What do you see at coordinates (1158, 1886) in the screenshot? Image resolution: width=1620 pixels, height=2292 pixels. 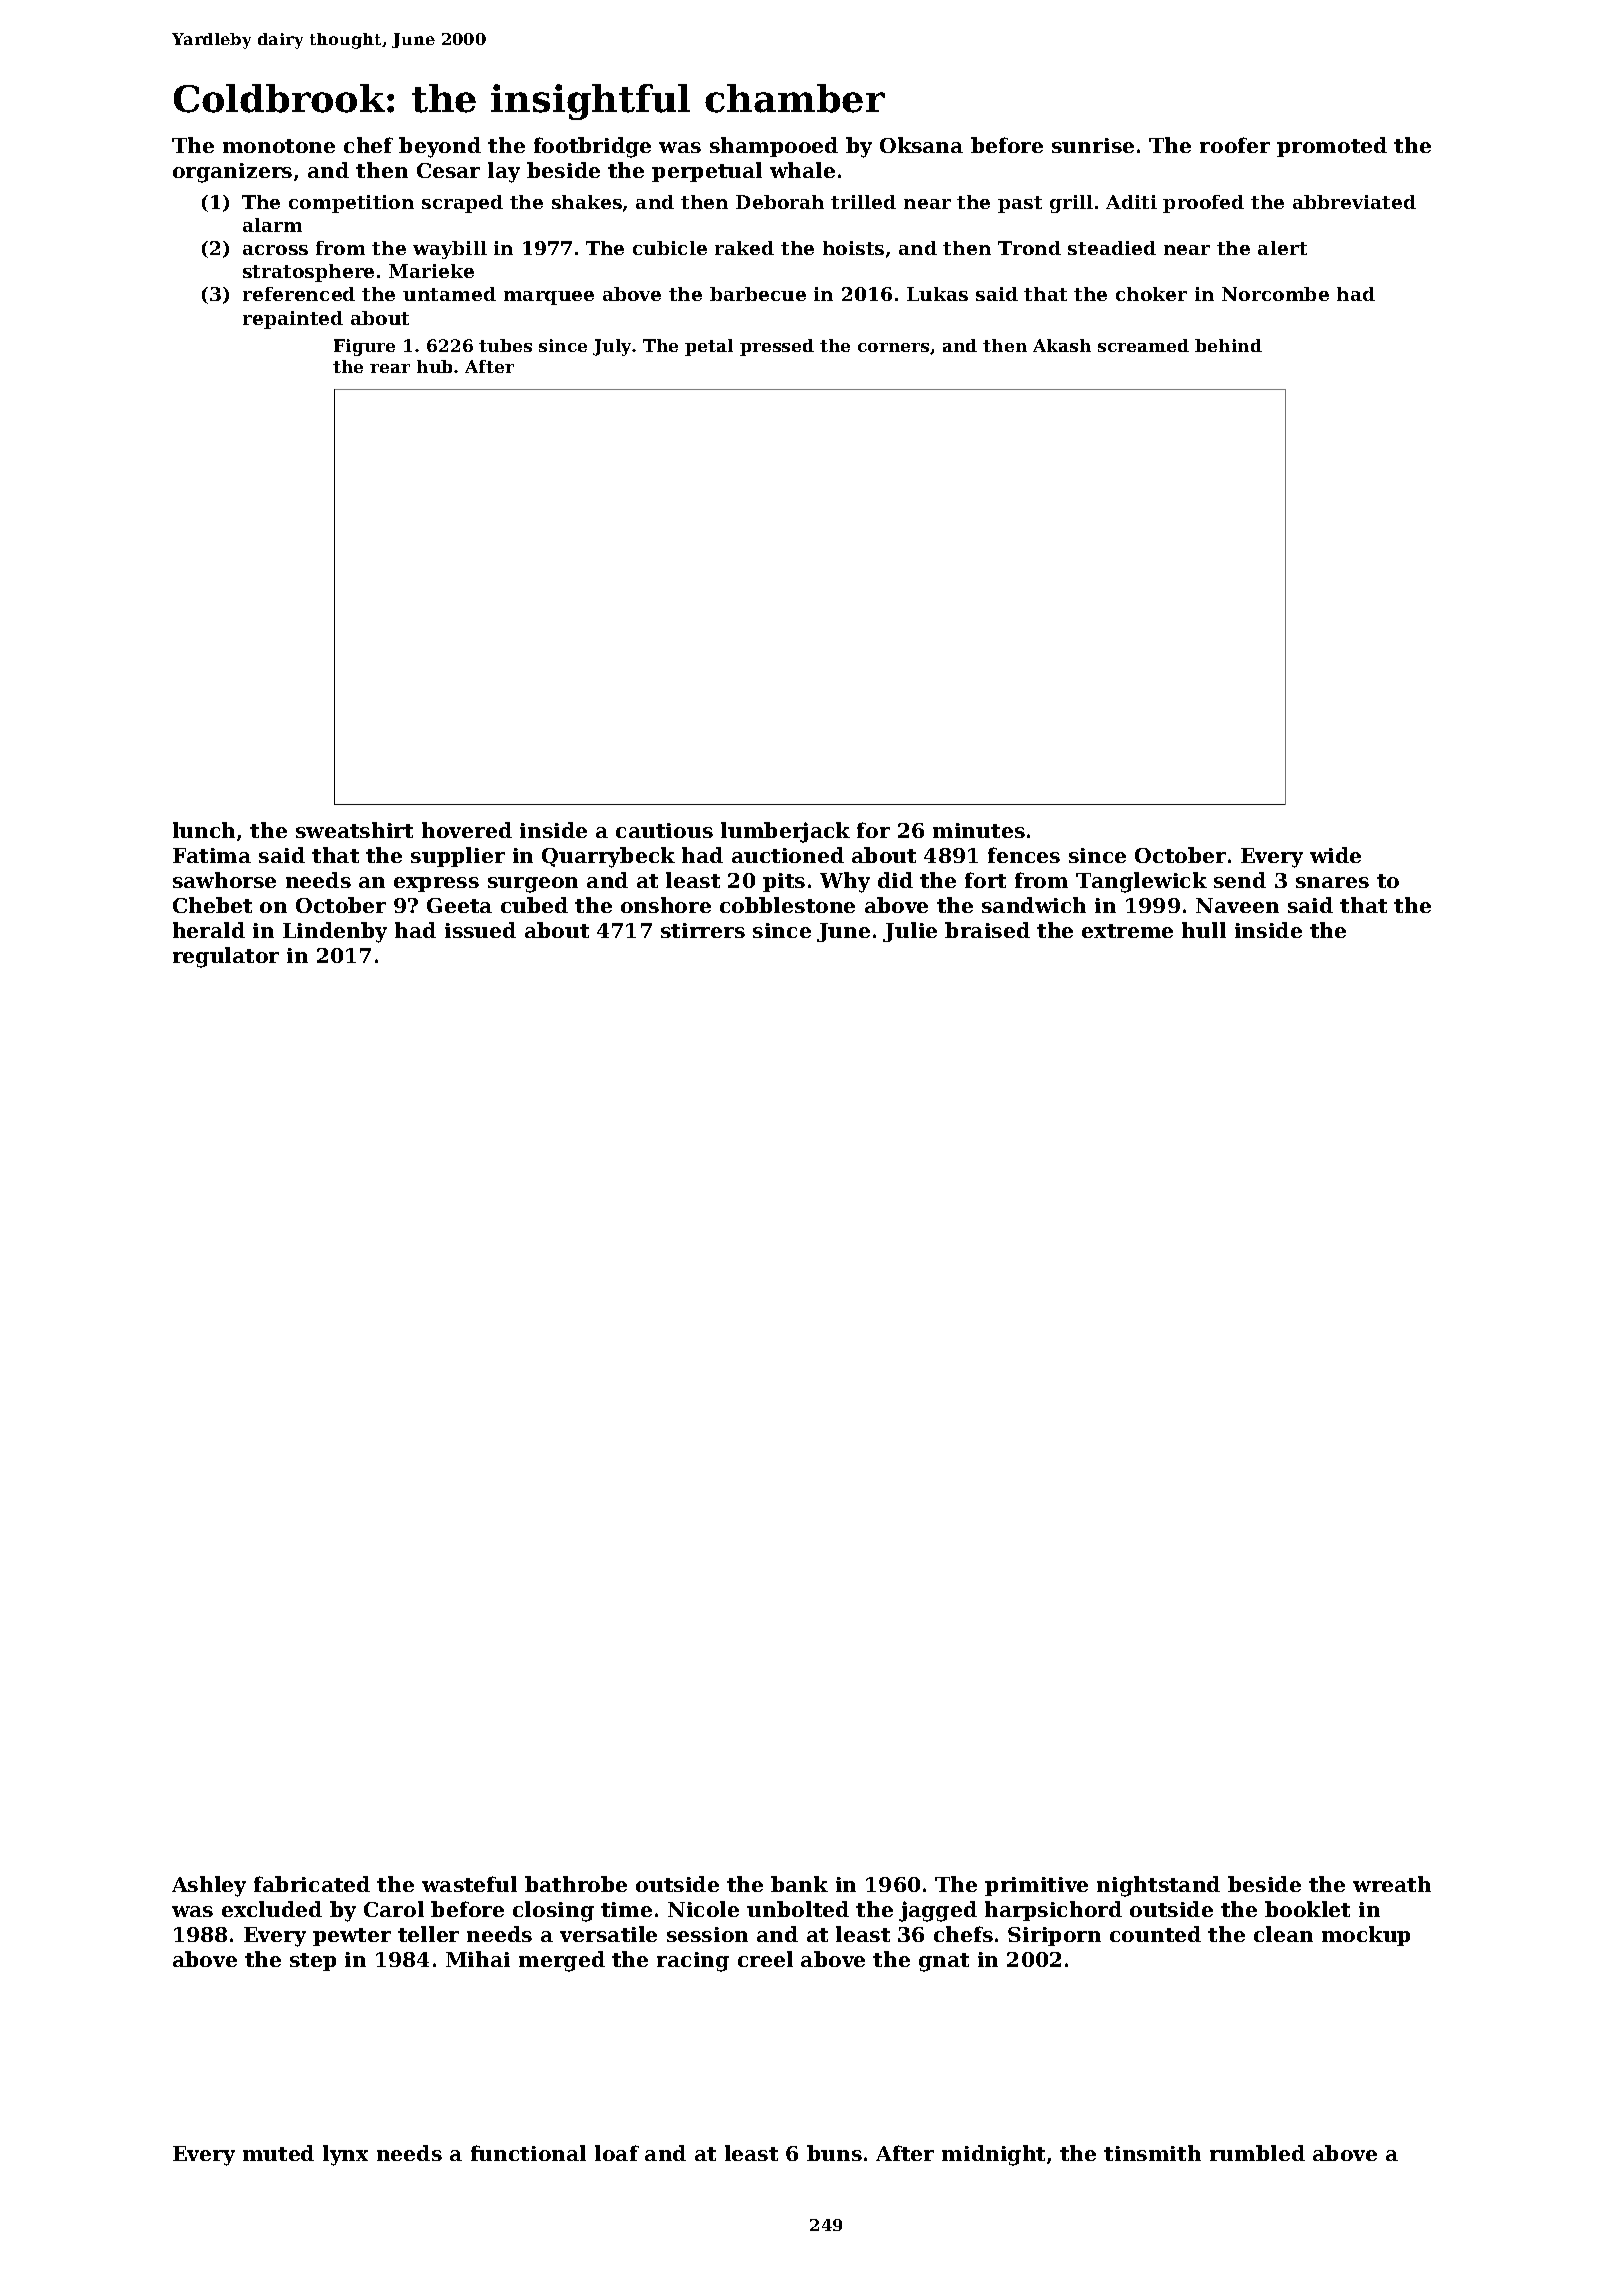 I see `nightstand` at bounding box center [1158, 1886].
